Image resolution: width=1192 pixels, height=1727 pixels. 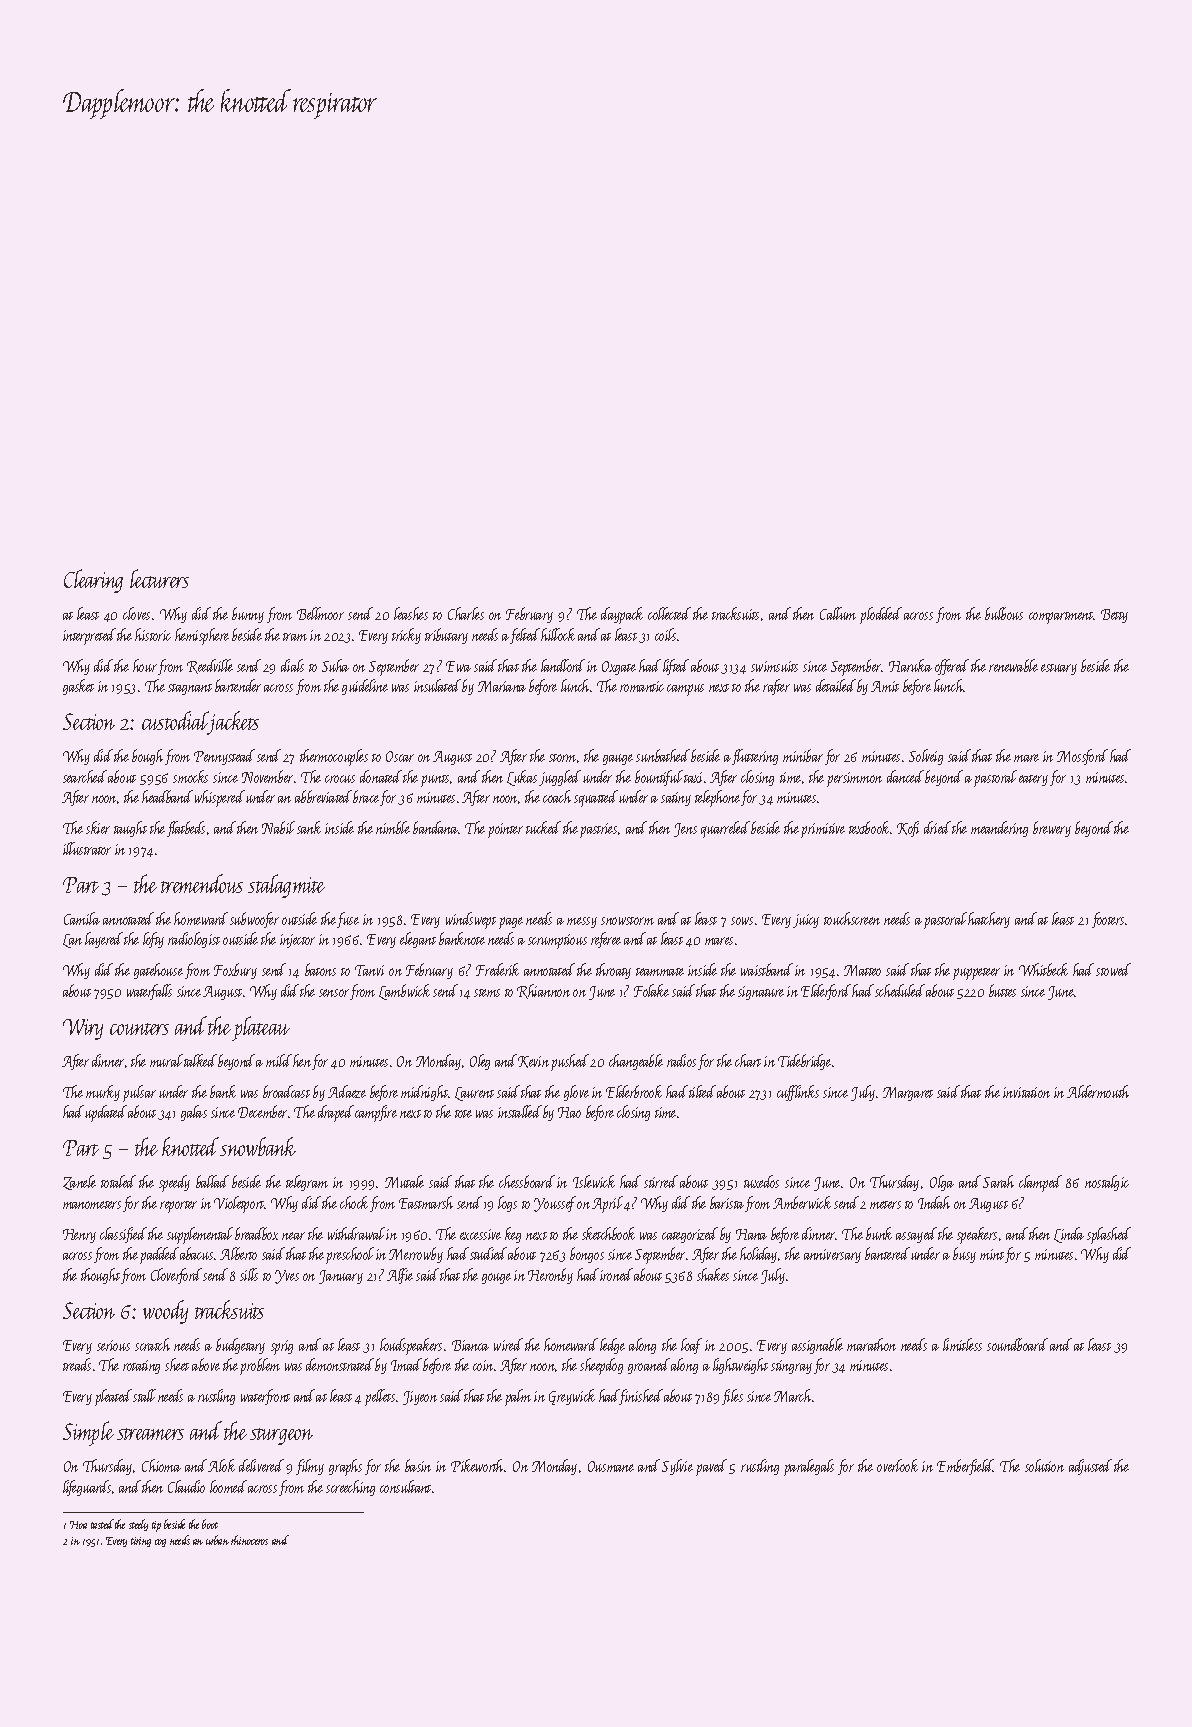 What do you see at coordinates (748, 1060) in the screenshot?
I see `chart` at bounding box center [748, 1060].
